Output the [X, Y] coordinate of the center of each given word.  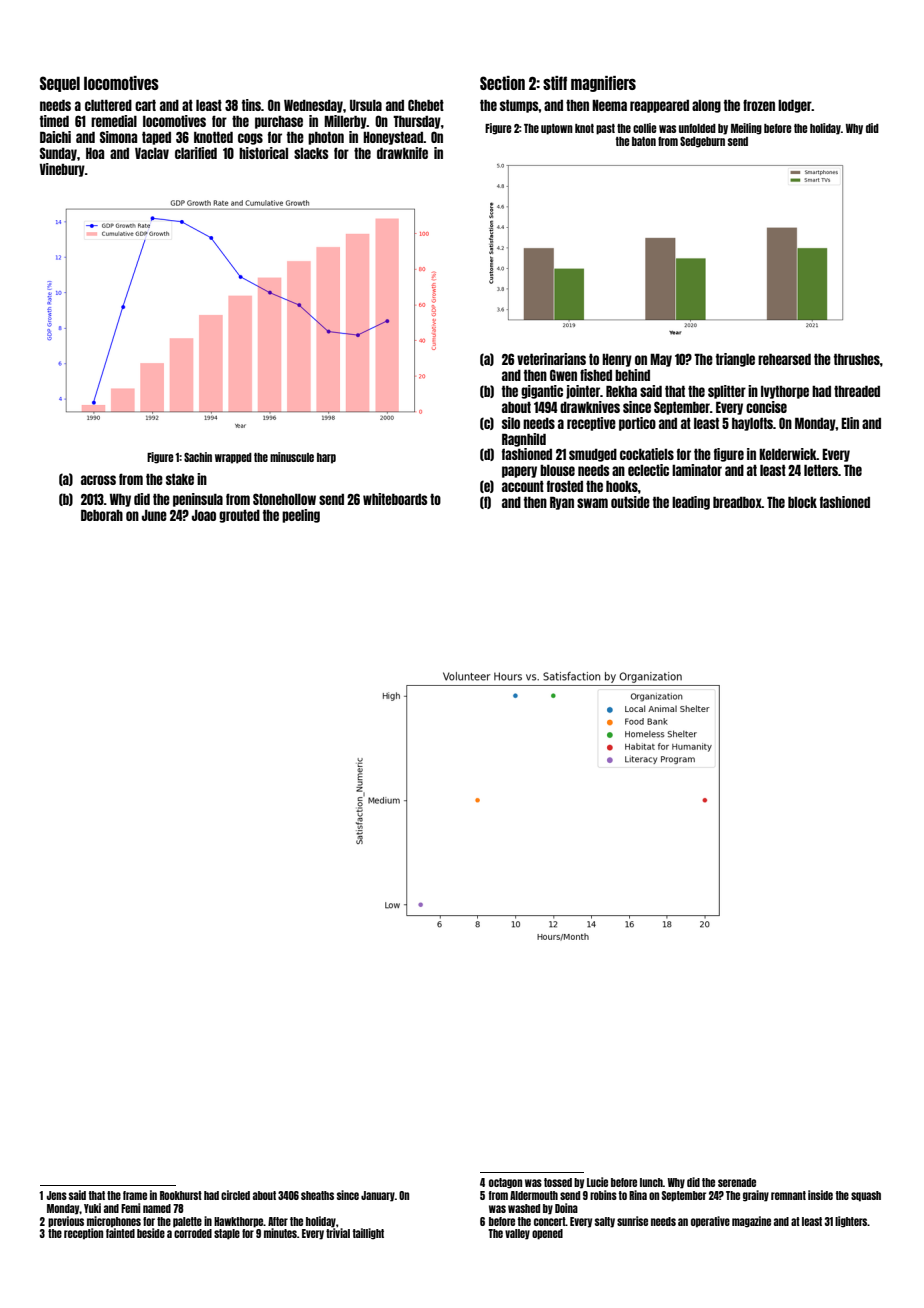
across [98, 480]
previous [66, 1222]
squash [866, 1196]
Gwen [563, 375]
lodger [795, 106]
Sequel [60, 84]
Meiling [746, 129]
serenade [737, 1182]
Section [502, 83]
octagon [505, 1183]
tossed [558, 1182]
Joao [204, 515]
